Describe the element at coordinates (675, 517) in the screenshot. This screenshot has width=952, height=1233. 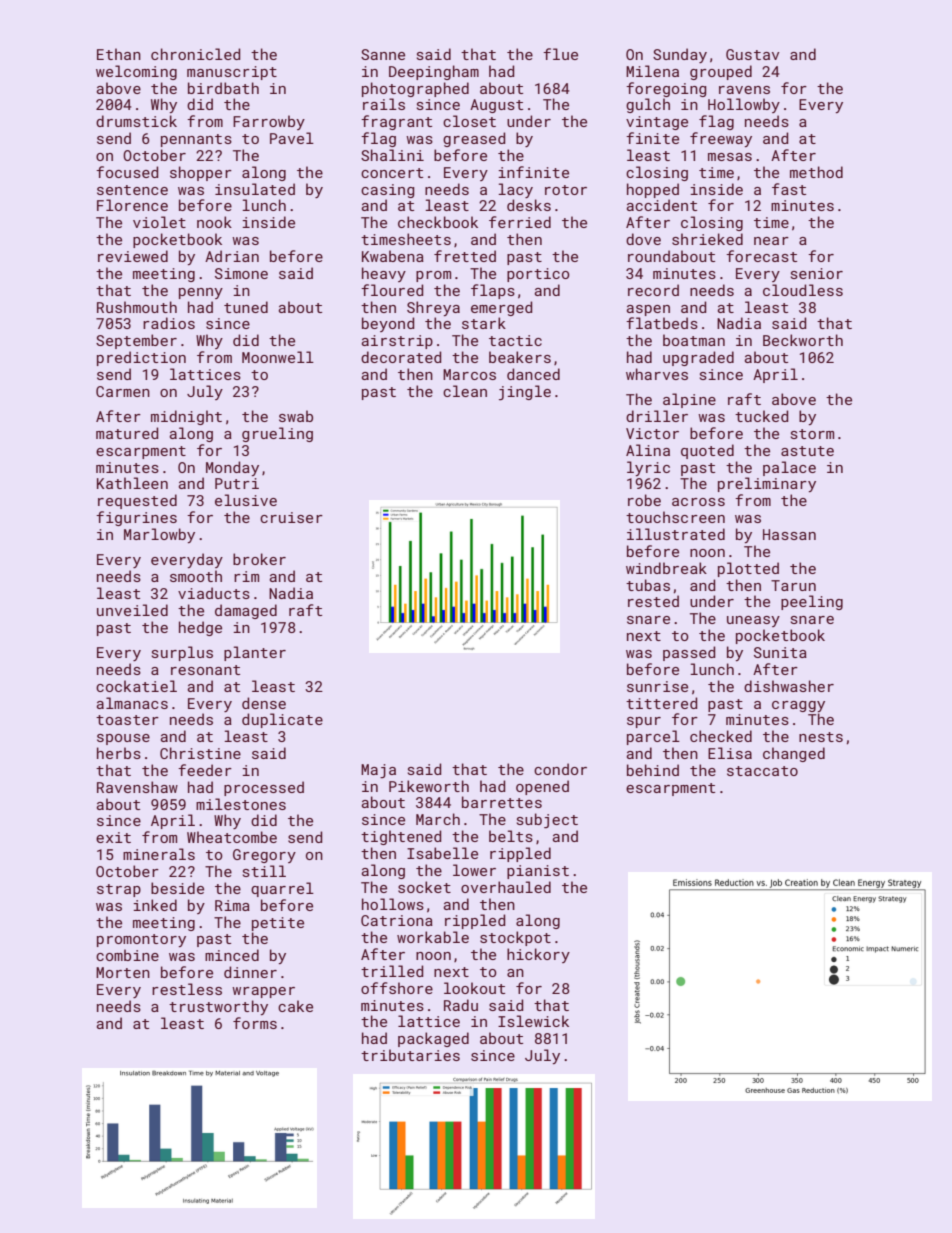
I see `touchscreen` at that location.
